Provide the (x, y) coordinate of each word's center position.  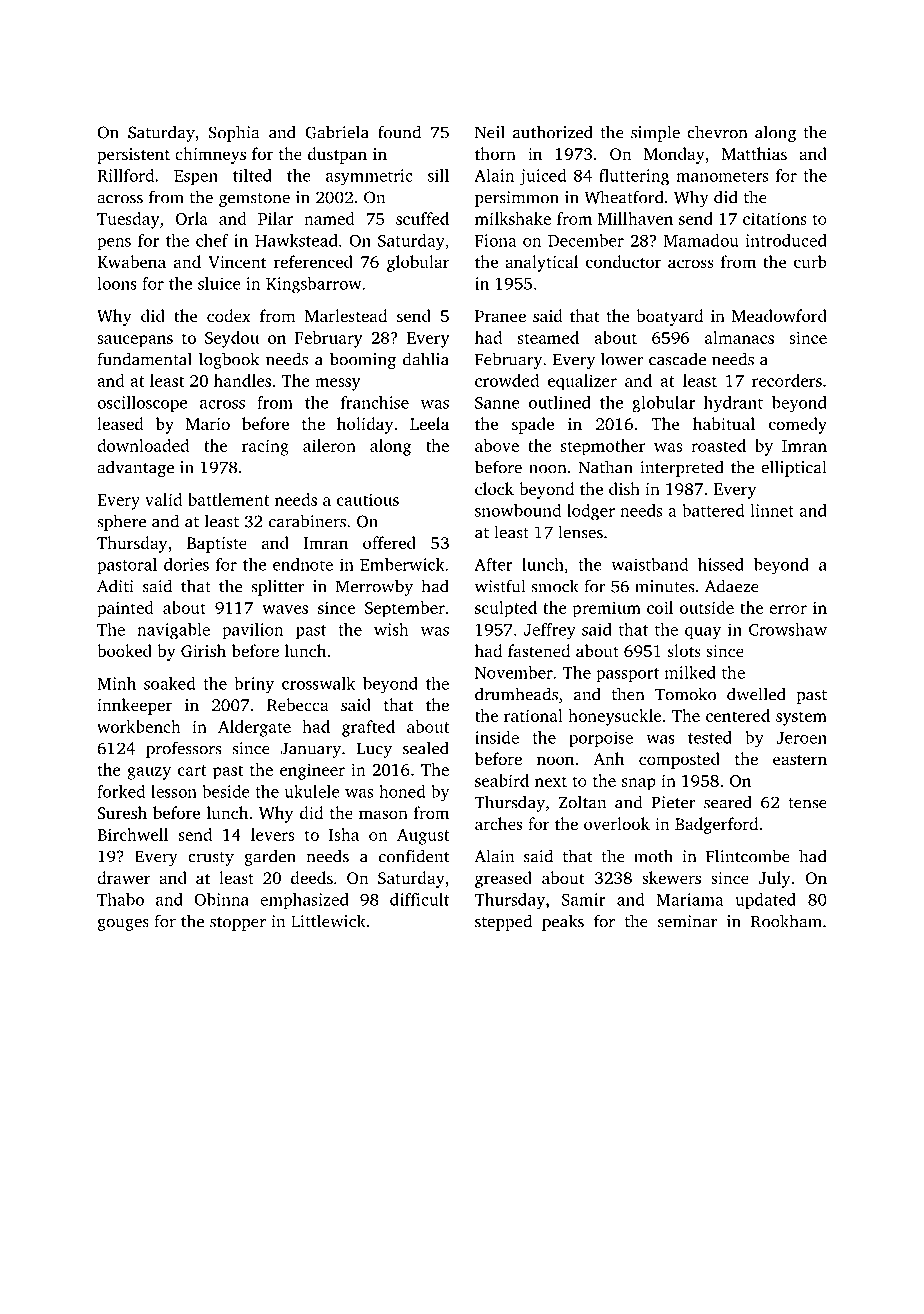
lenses (580, 532)
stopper (238, 924)
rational (533, 715)
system (801, 718)
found (399, 132)
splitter (277, 587)
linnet (772, 510)
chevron (717, 132)
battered (713, 510)
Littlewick (328, 921)
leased (120, 423)
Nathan (606, 467)
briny (254, 685)
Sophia (234, 133)
